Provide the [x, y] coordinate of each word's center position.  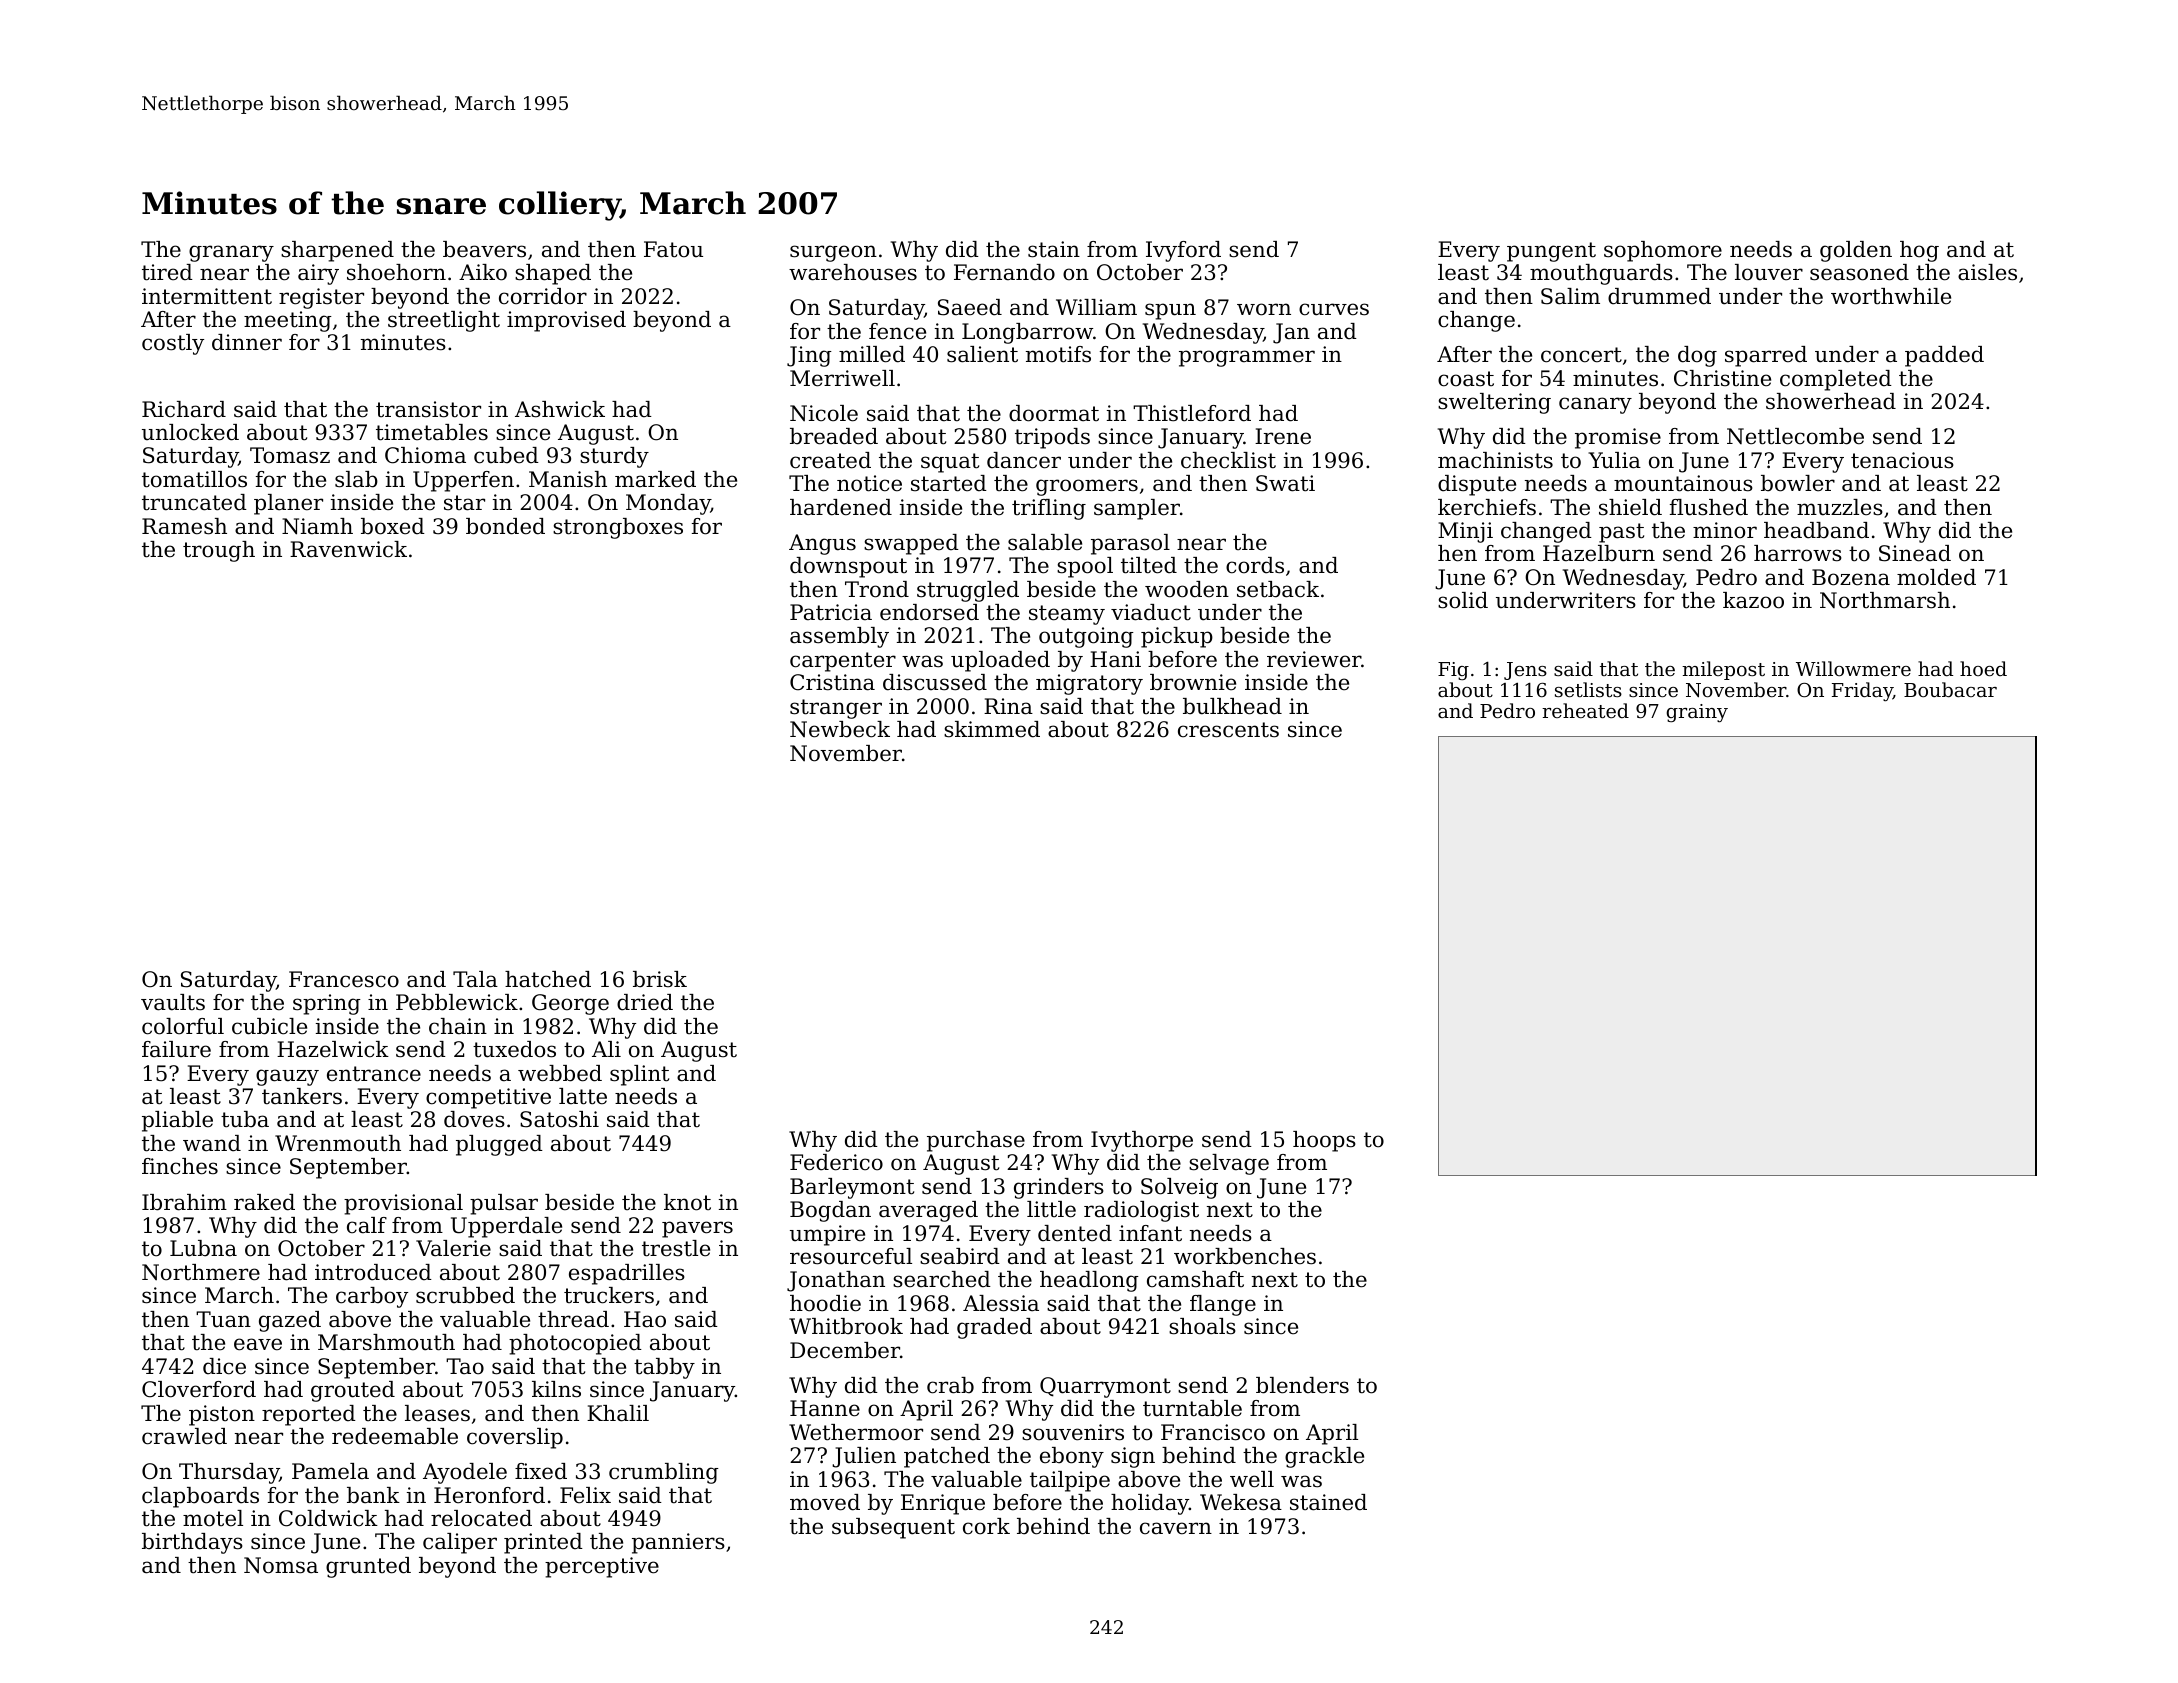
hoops [1324, 1141]
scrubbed [465, 1295]
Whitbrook [846, 1326]
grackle [1324, 1457]
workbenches [1245, 1256]
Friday [1862, 691]
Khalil [618, 1413]
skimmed [992, 729]
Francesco [344, 979]
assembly [839, 637]
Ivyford [1183, 251]
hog [1919, 251]
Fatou [673, 249]
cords [1255, 565]
